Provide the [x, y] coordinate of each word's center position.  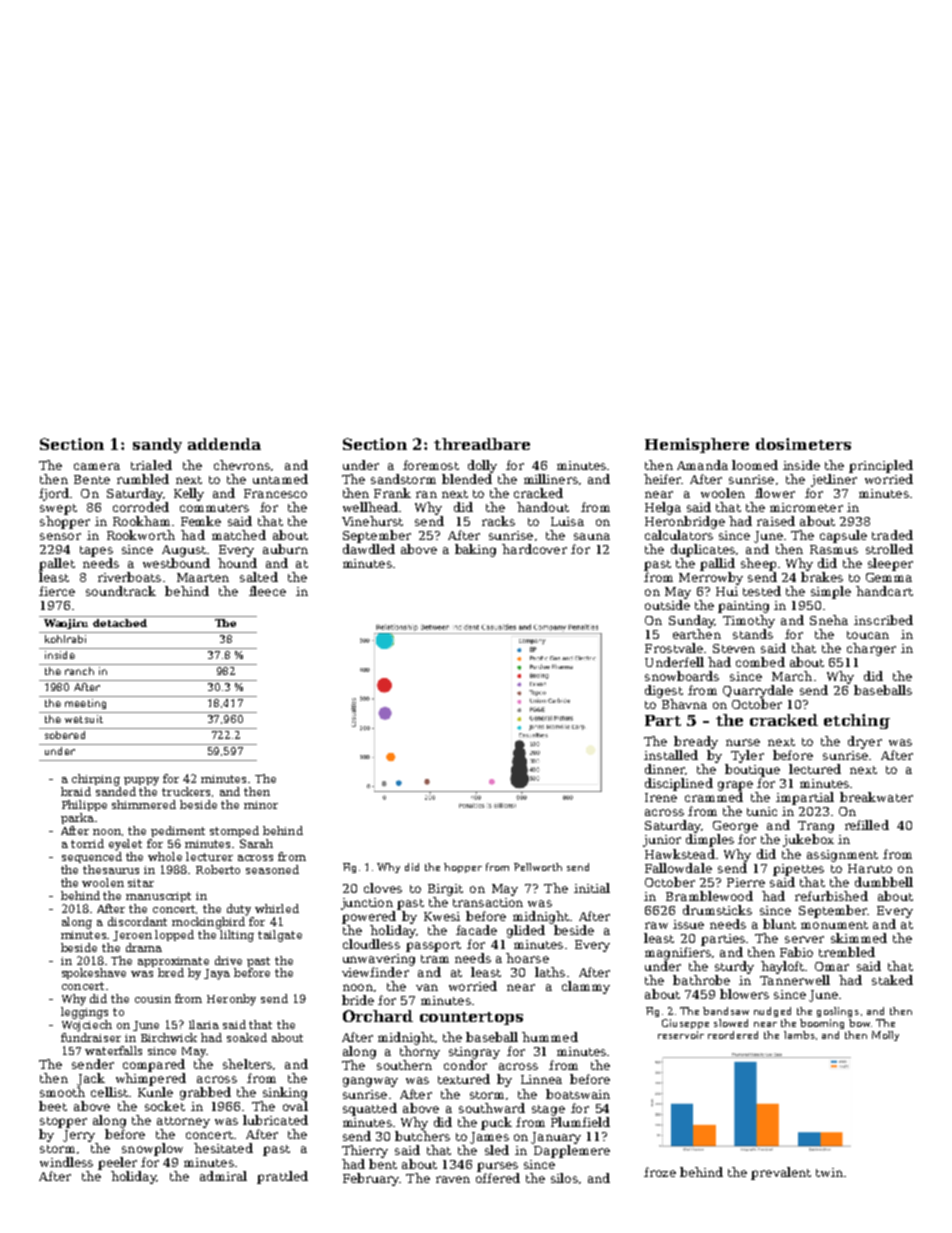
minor [261, 805]
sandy [157, 445]
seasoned [272, 869]
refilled [867, 825]
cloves [383, 888]
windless [66, 1162]
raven [453, 1179]
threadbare [482, 444]
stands [753, 634]
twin [829, 1172]
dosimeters [803, 444]
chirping [96, 780]
